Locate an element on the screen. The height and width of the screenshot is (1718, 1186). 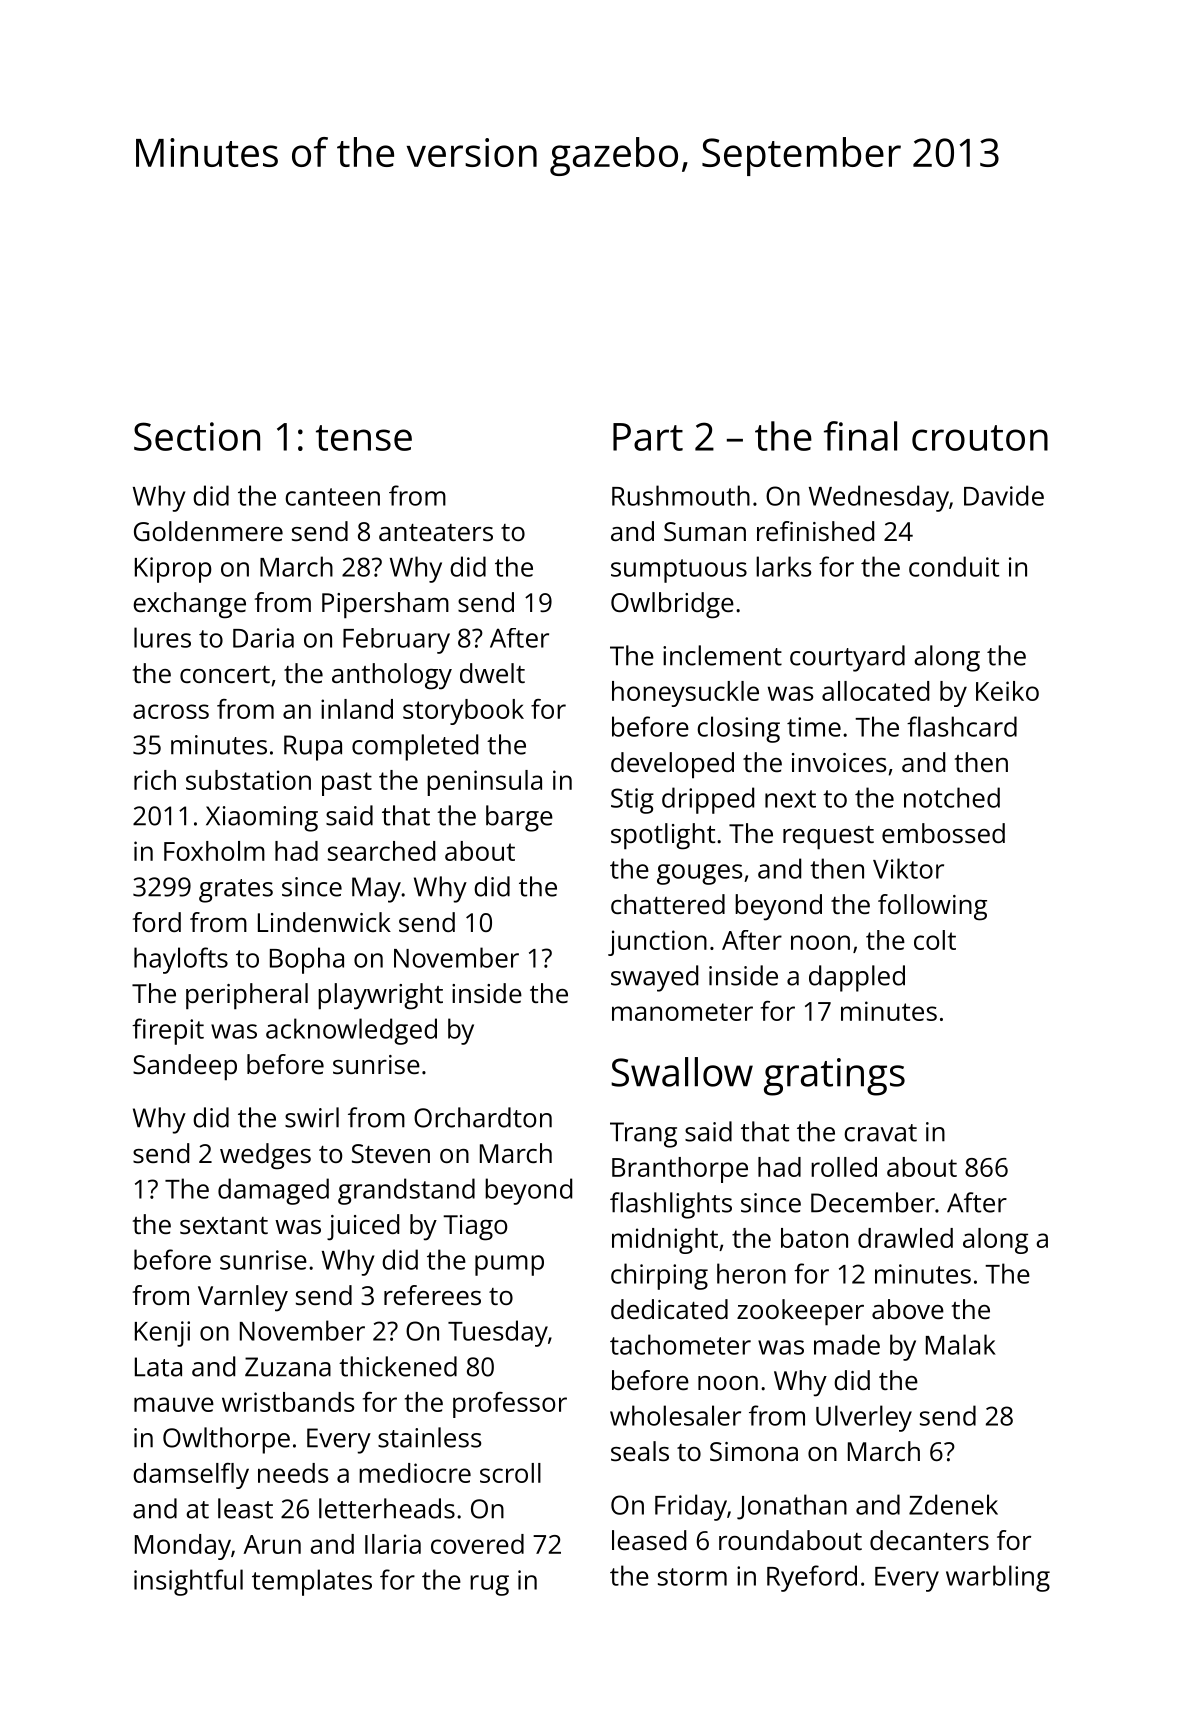
dappled is located at coordinates (857, 978).
